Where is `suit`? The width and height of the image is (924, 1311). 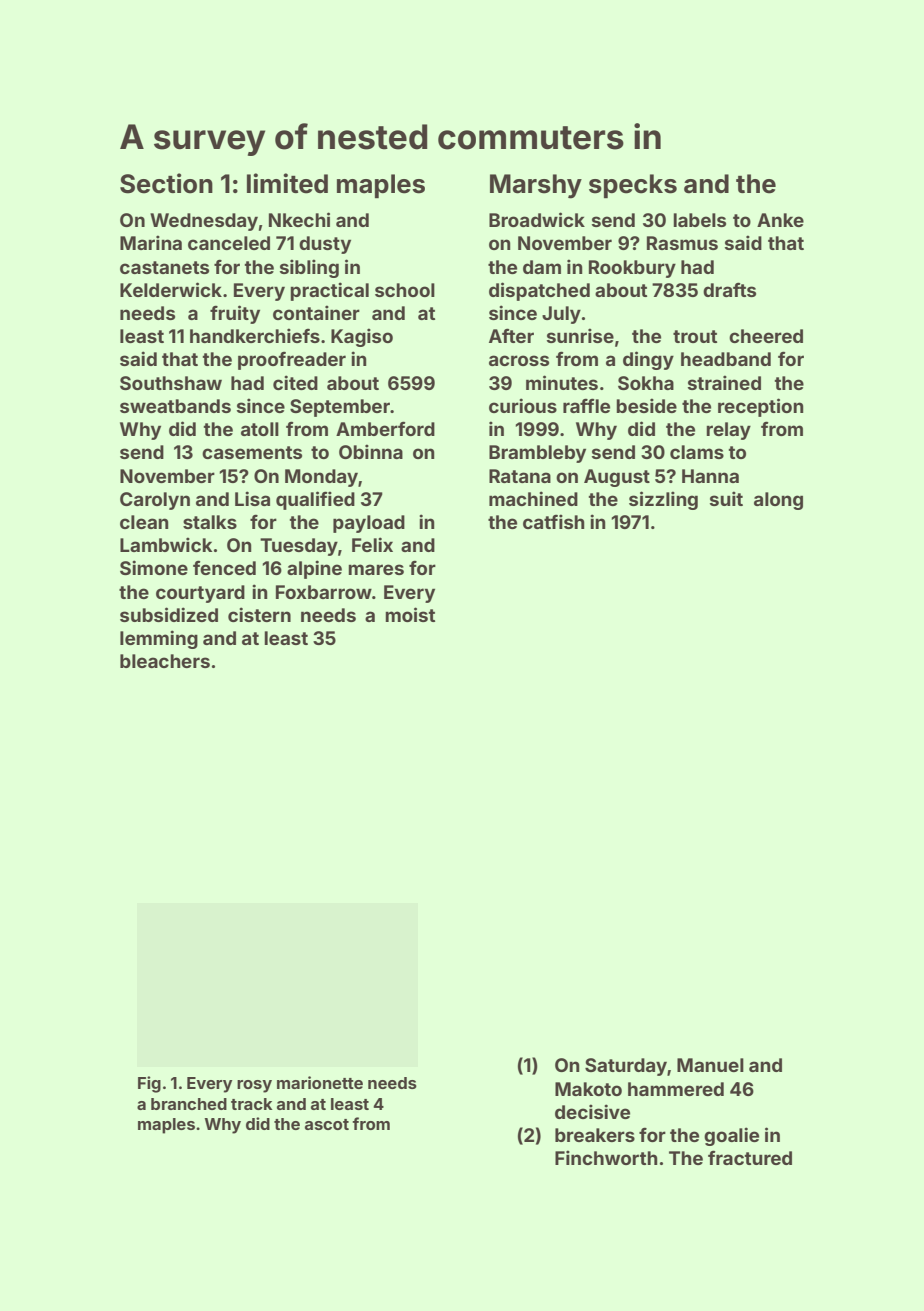 suit is located at coordinates (726, 498).
